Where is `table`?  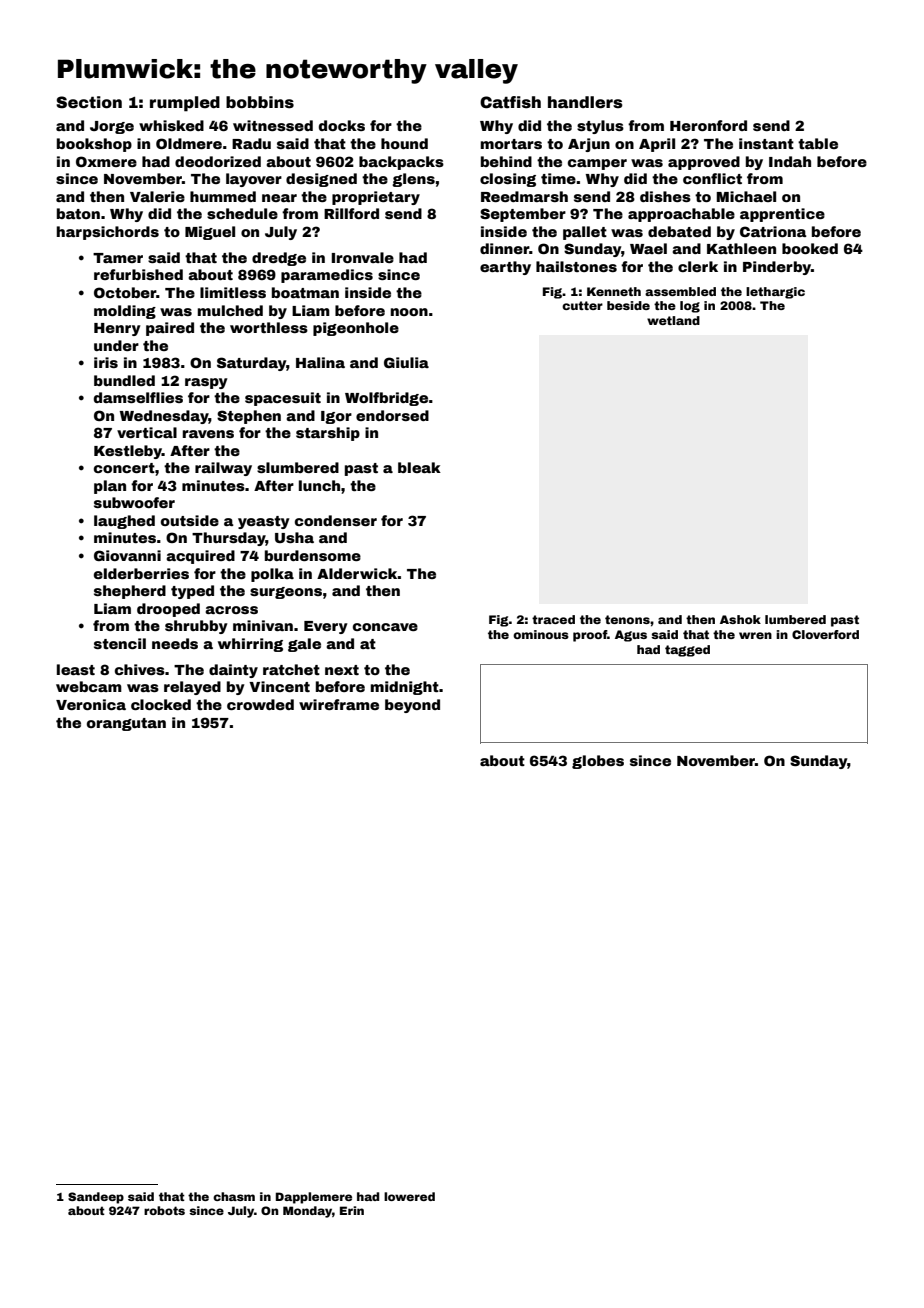 table is located at coordinates (818, 143).
